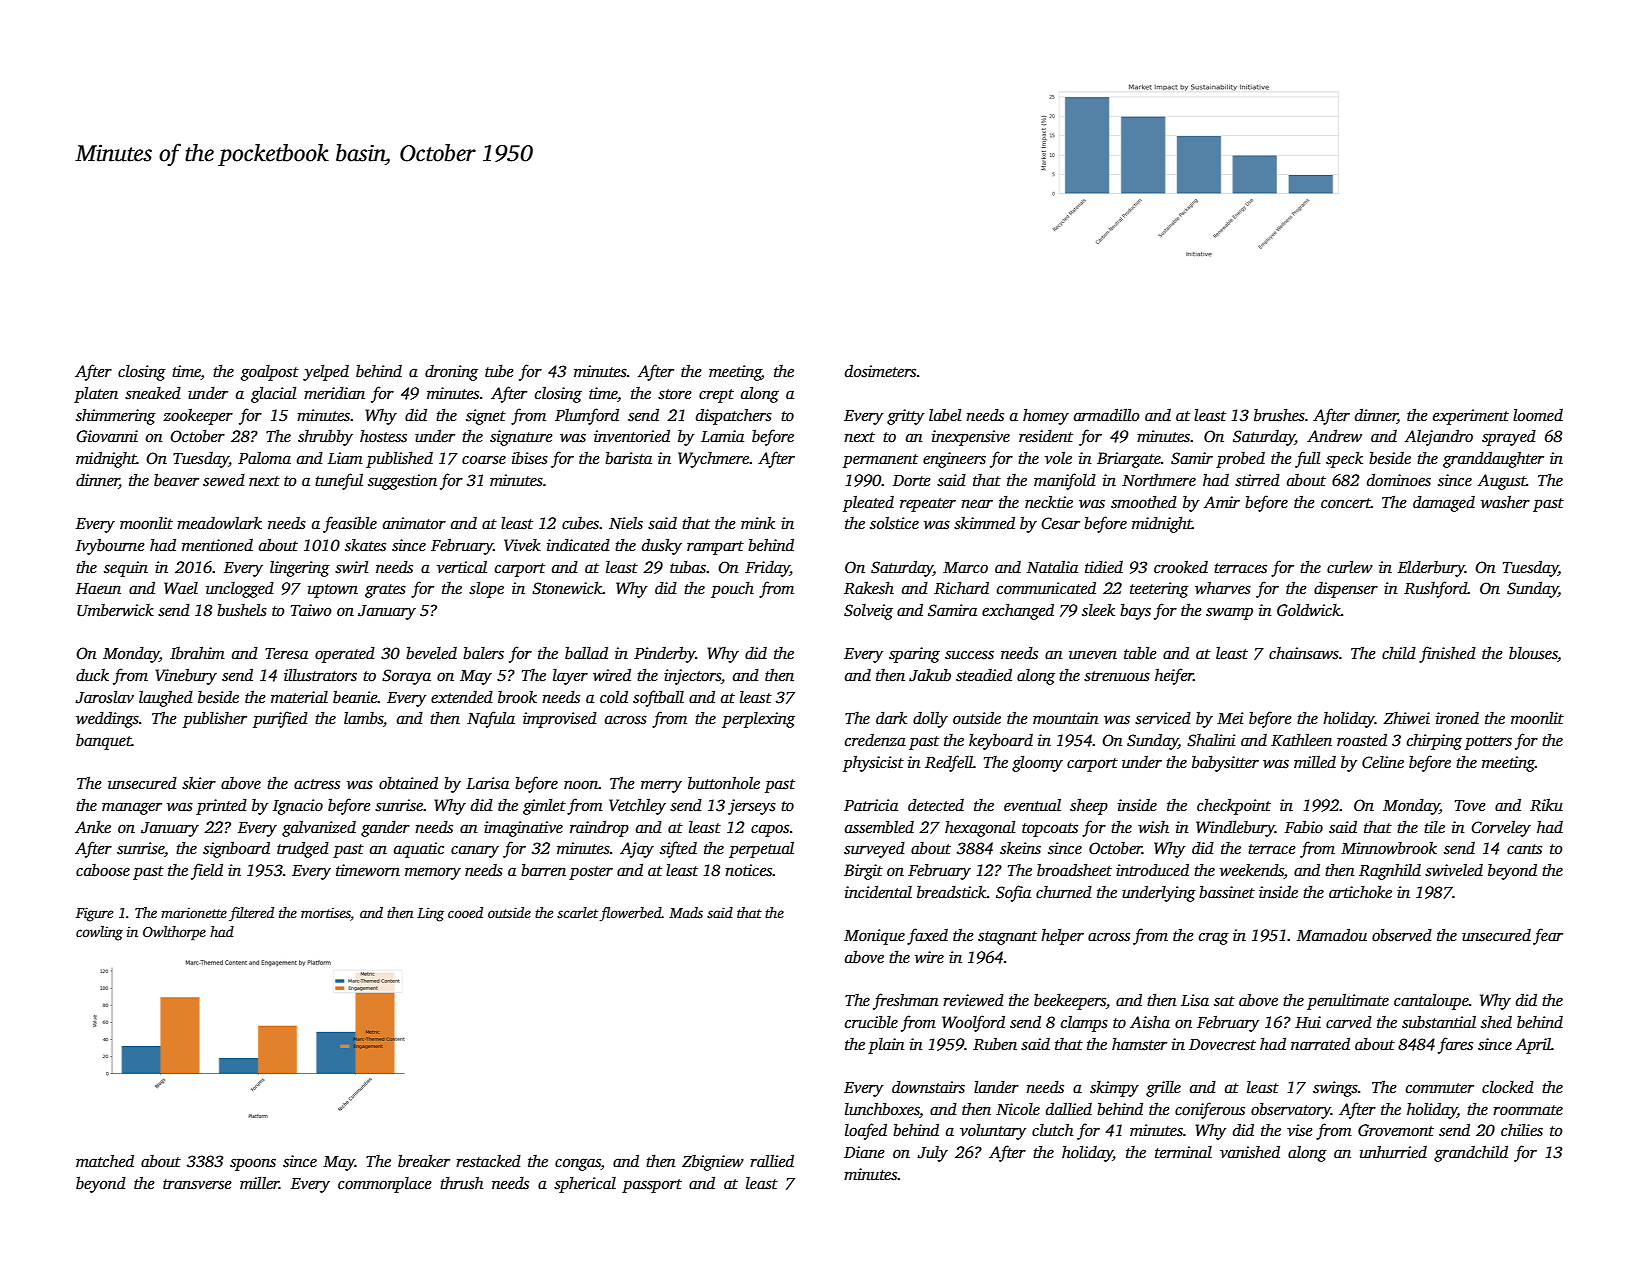 The image size is (1639, 1266). I want to click on Giovanni, so click(107, 436).
